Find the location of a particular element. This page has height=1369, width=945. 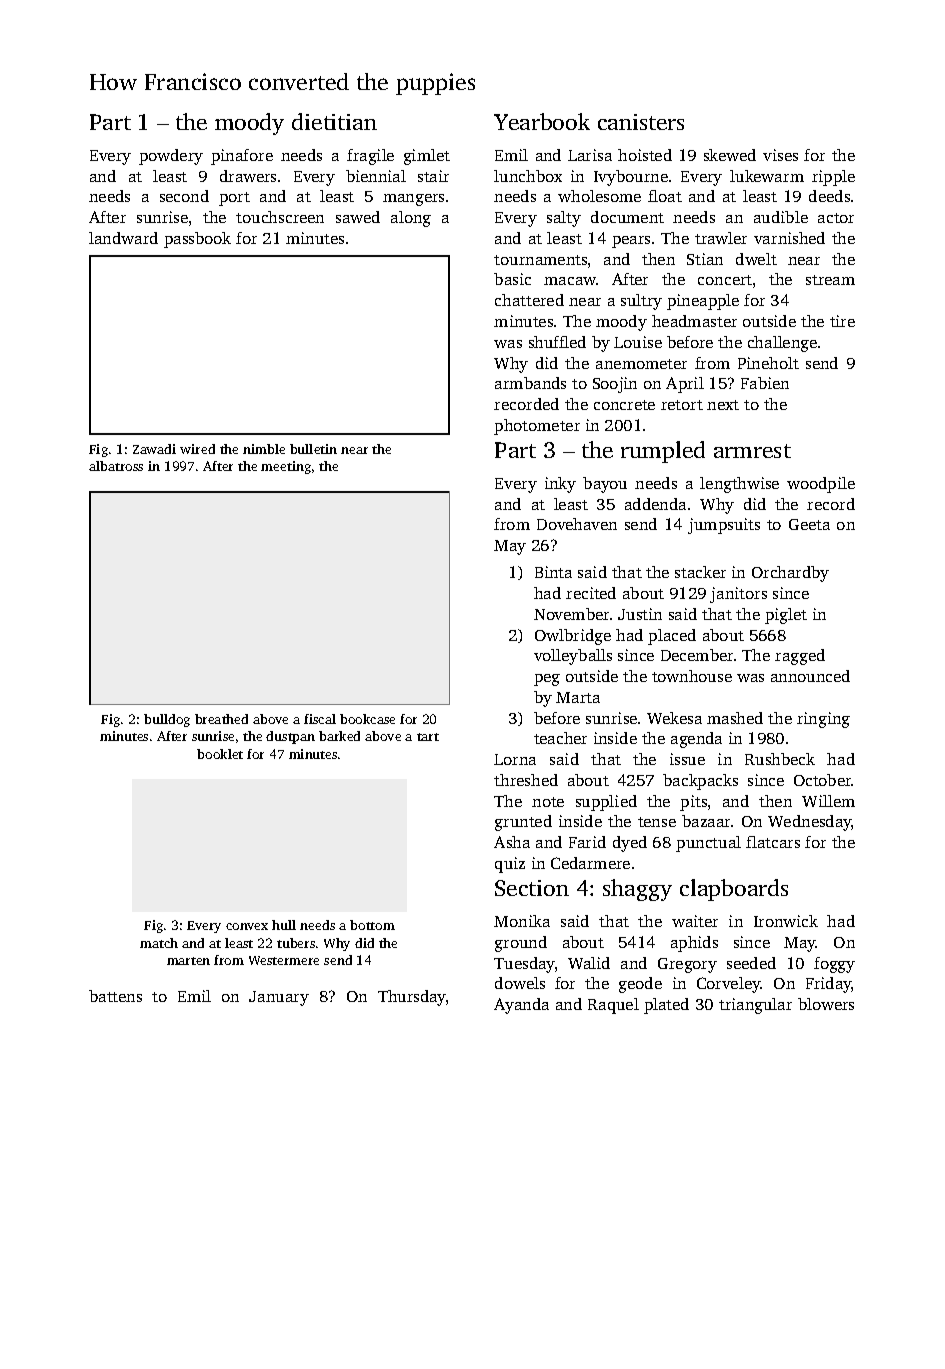

skewed is located at coordinates (730, 155).
